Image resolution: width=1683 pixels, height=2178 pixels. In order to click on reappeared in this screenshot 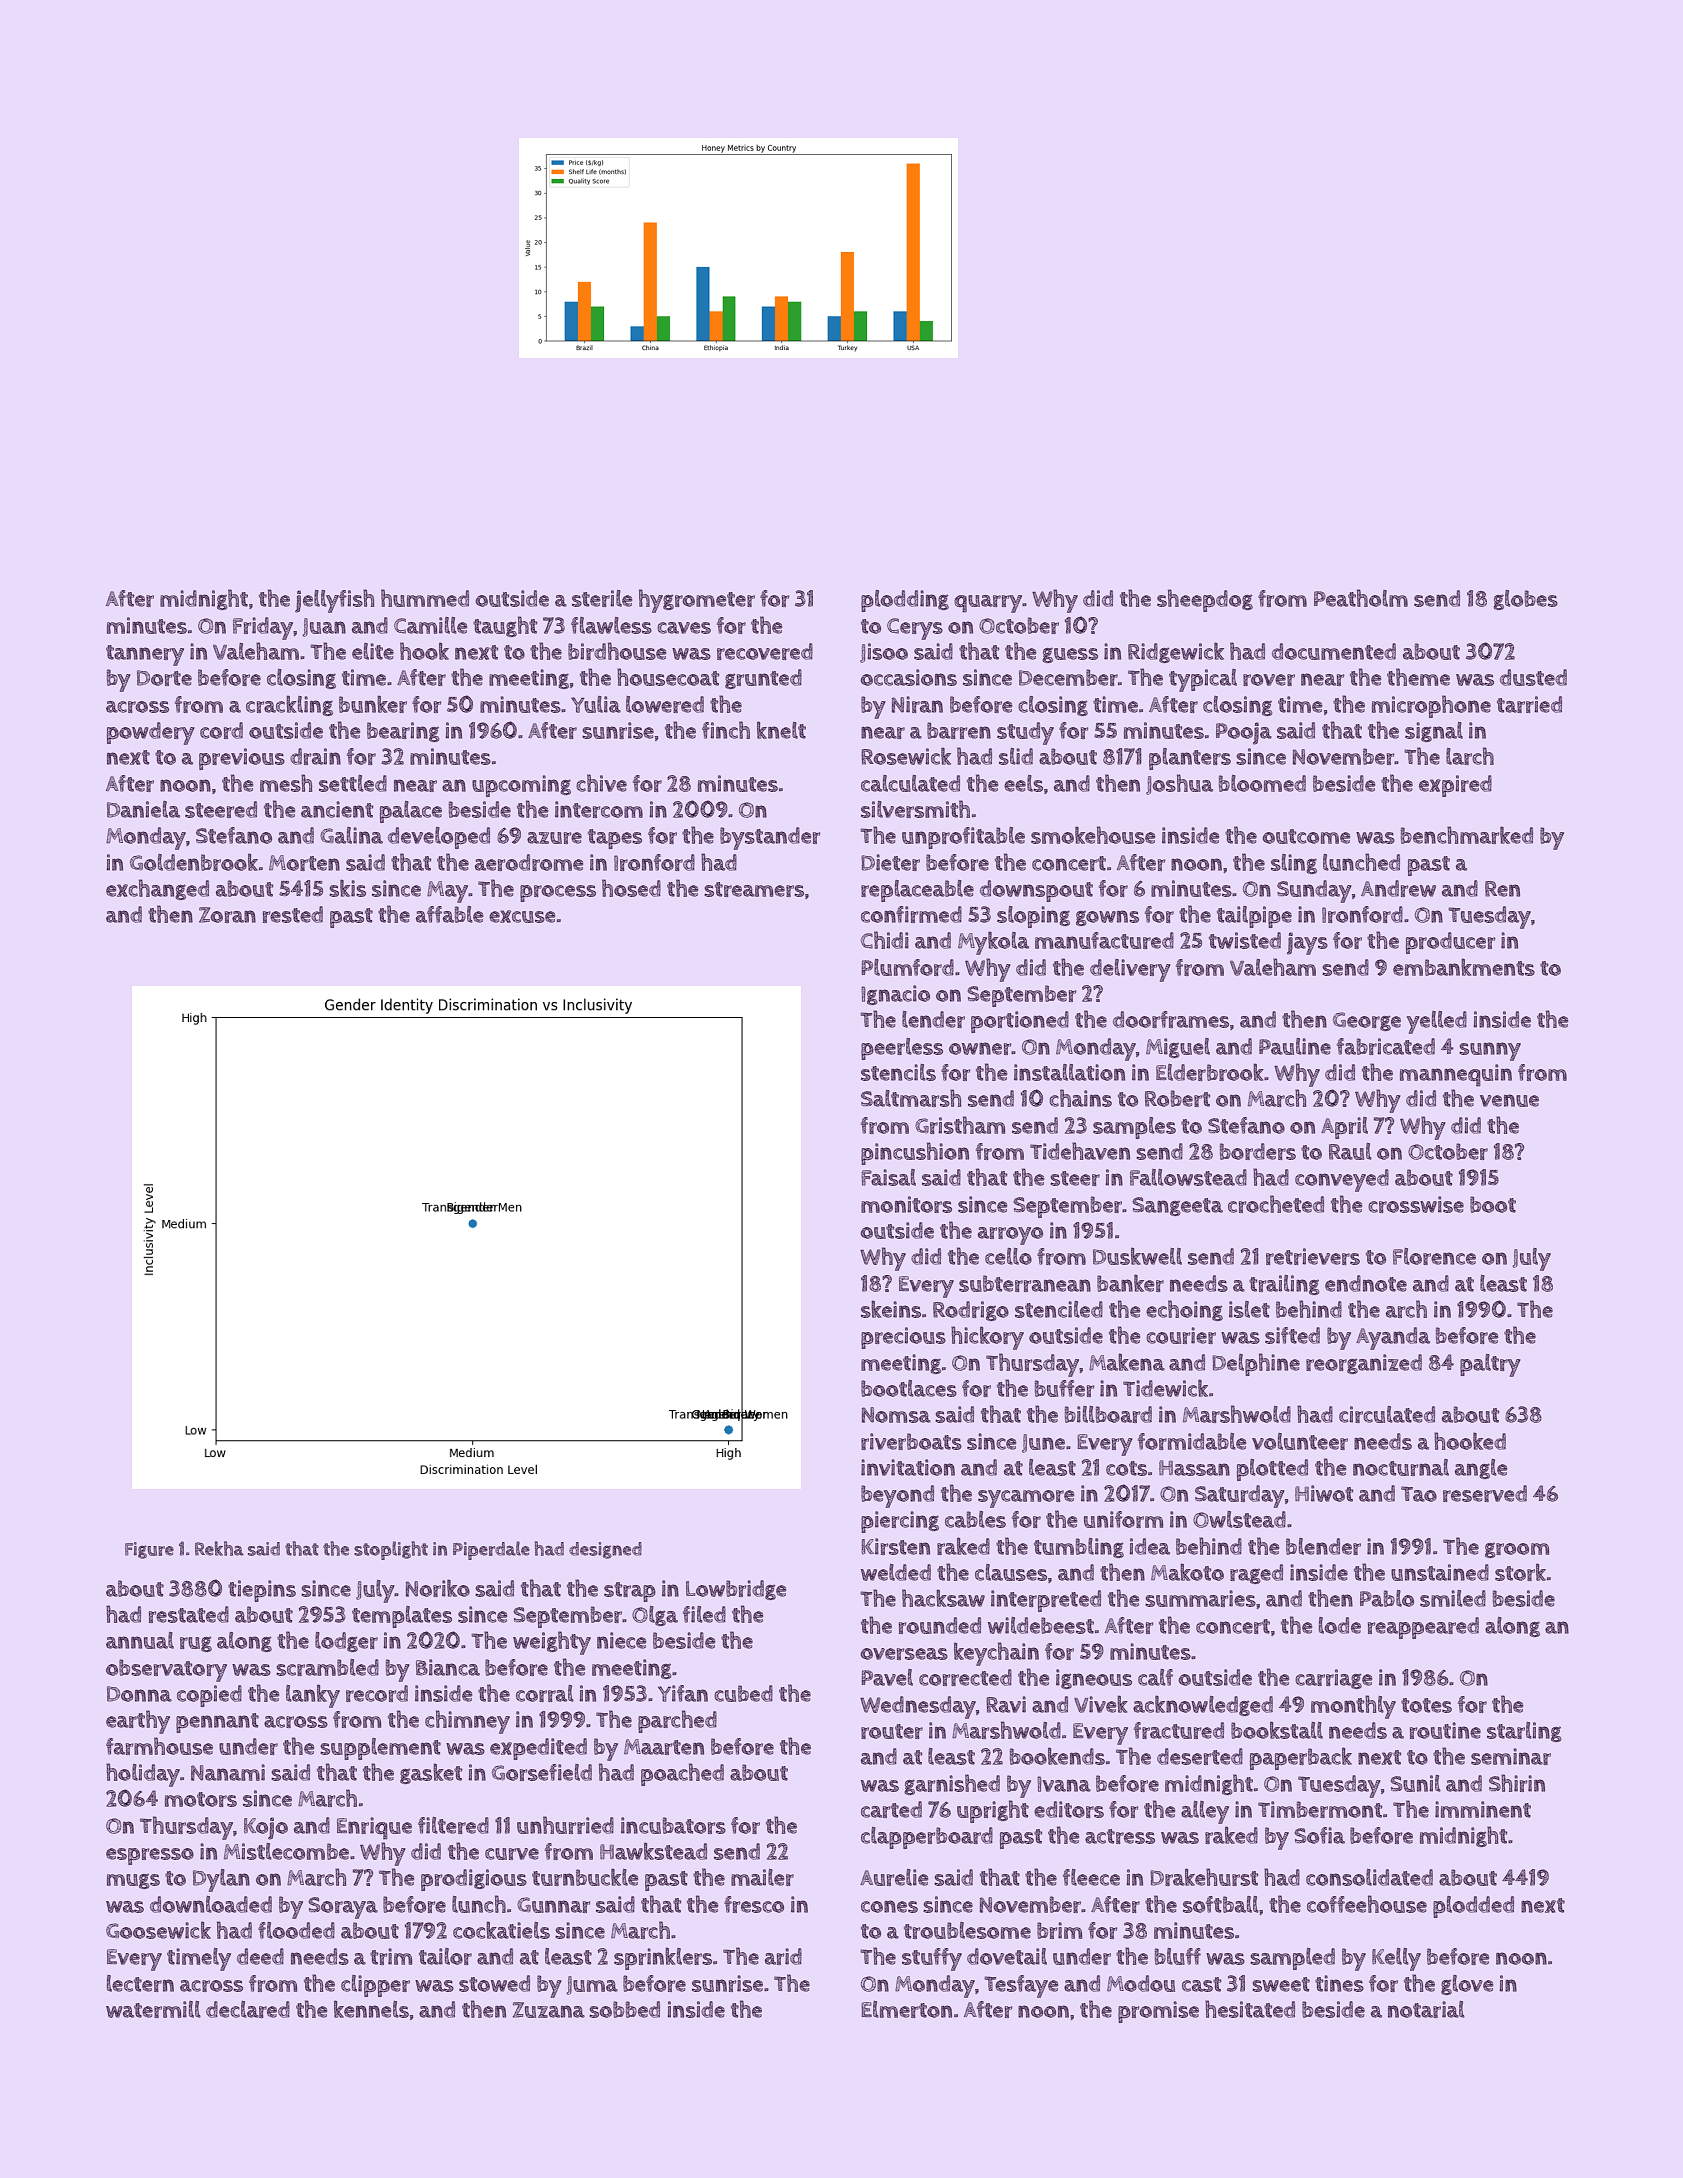, I will do `click(1423, 1628)`.
